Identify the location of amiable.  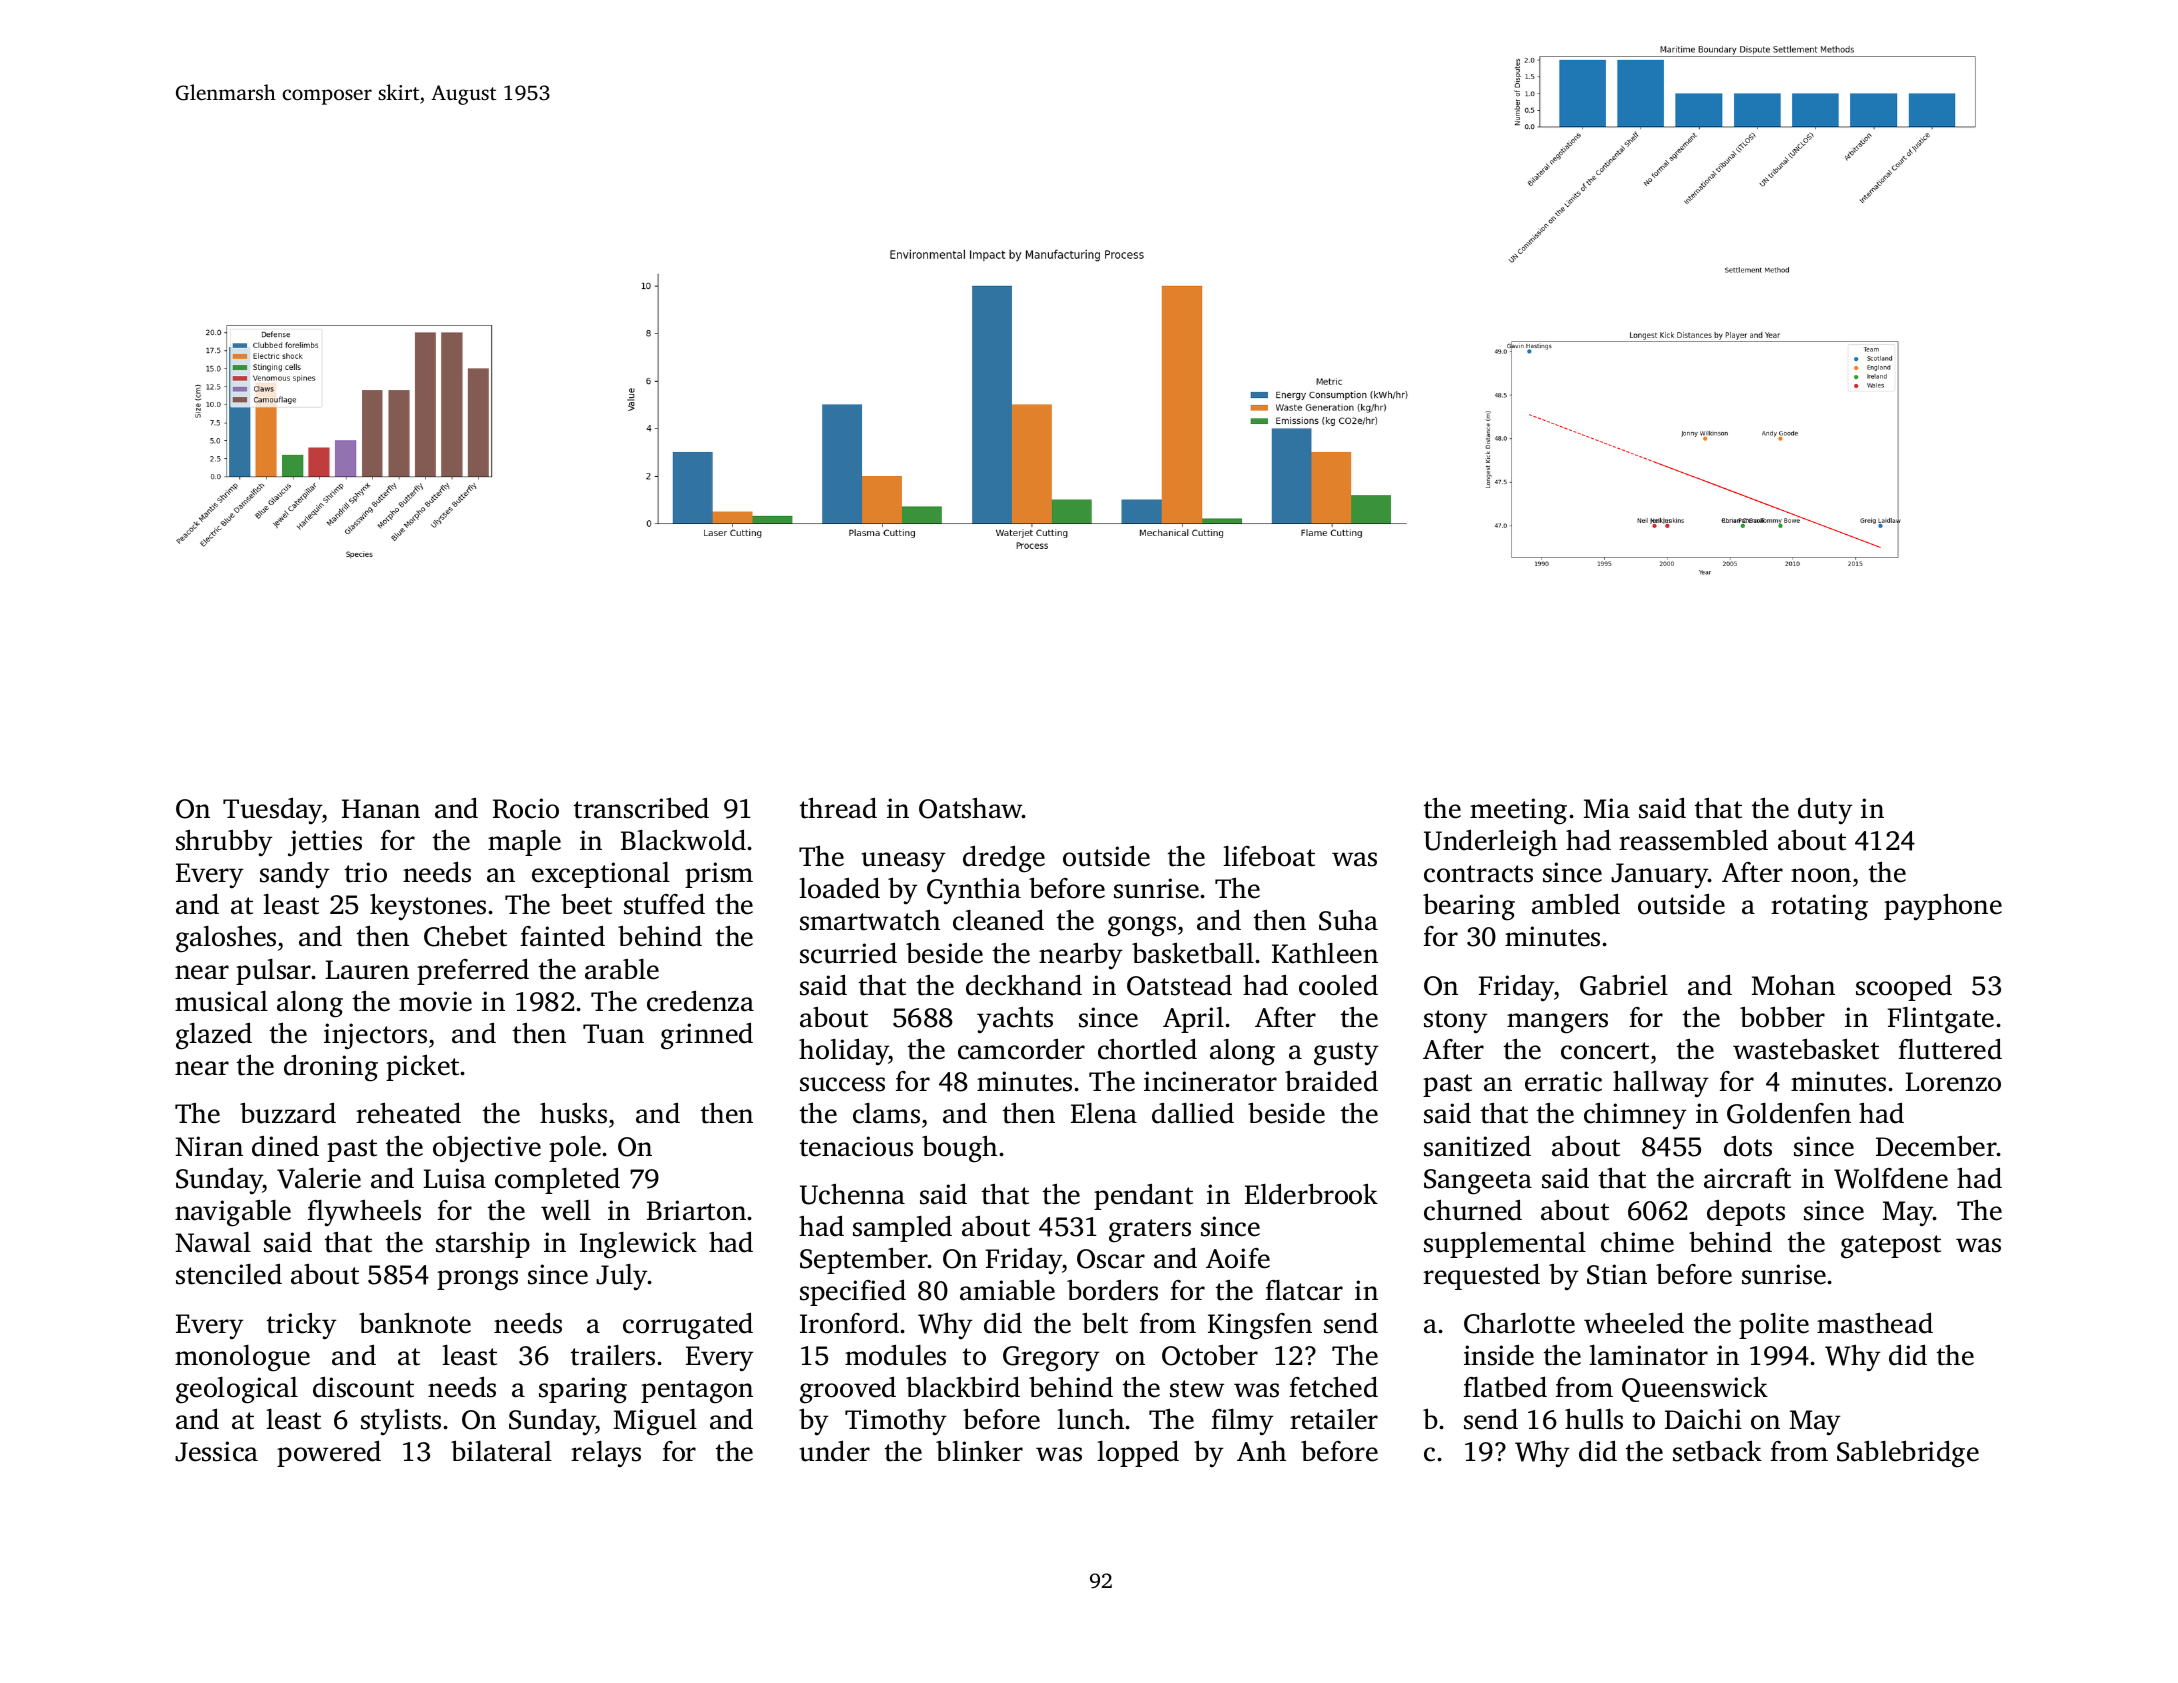
(1007, 1290).
